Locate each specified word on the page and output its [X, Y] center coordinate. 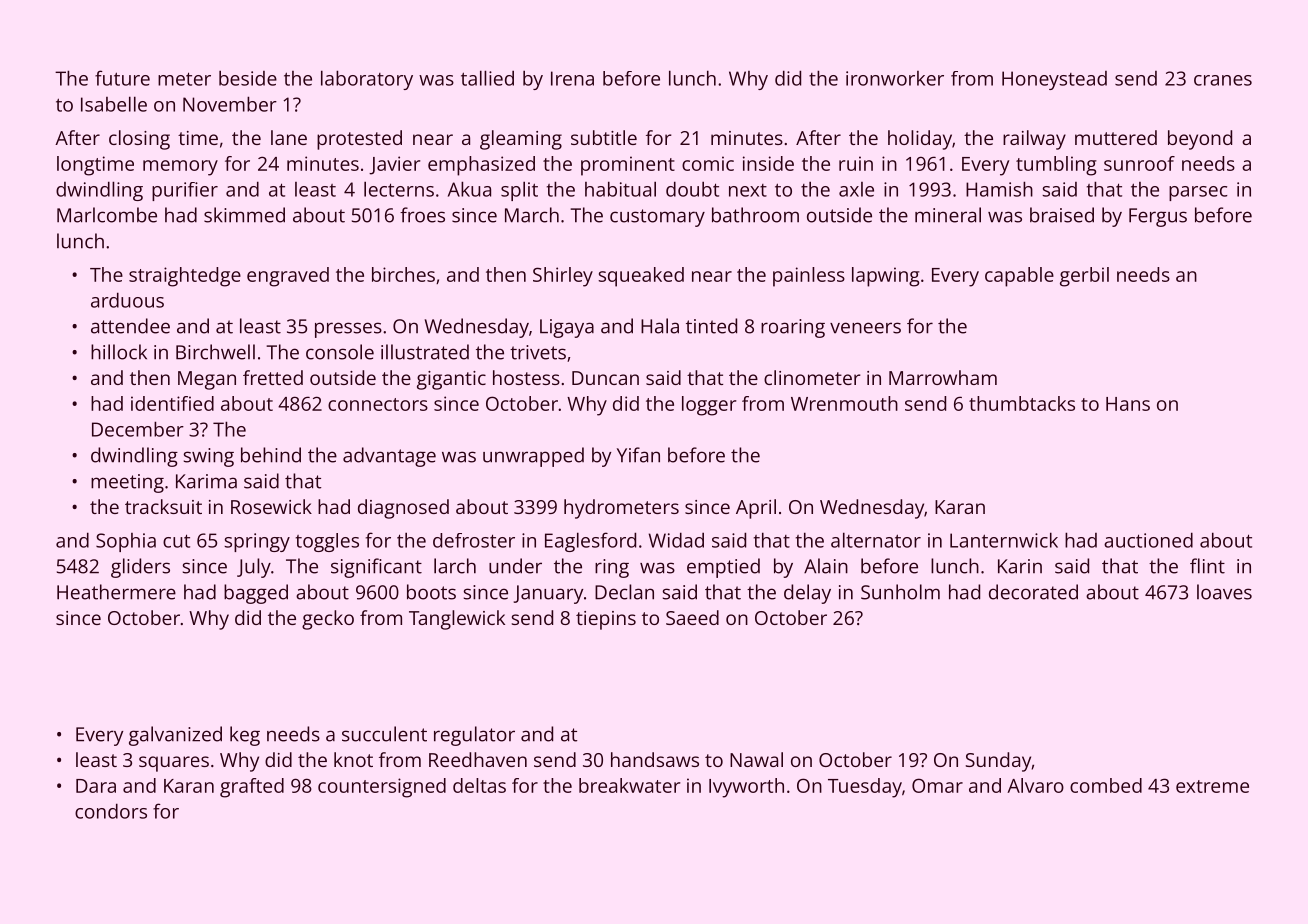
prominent [628, 166]
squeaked [641, 277]
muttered [1116, 137]
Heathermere [116, 592]
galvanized [175, 736]
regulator [474, 736]
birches [403, 274]
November [230, 104]
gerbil [1084, 277]
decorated [1033, 592]
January [548, 594]
